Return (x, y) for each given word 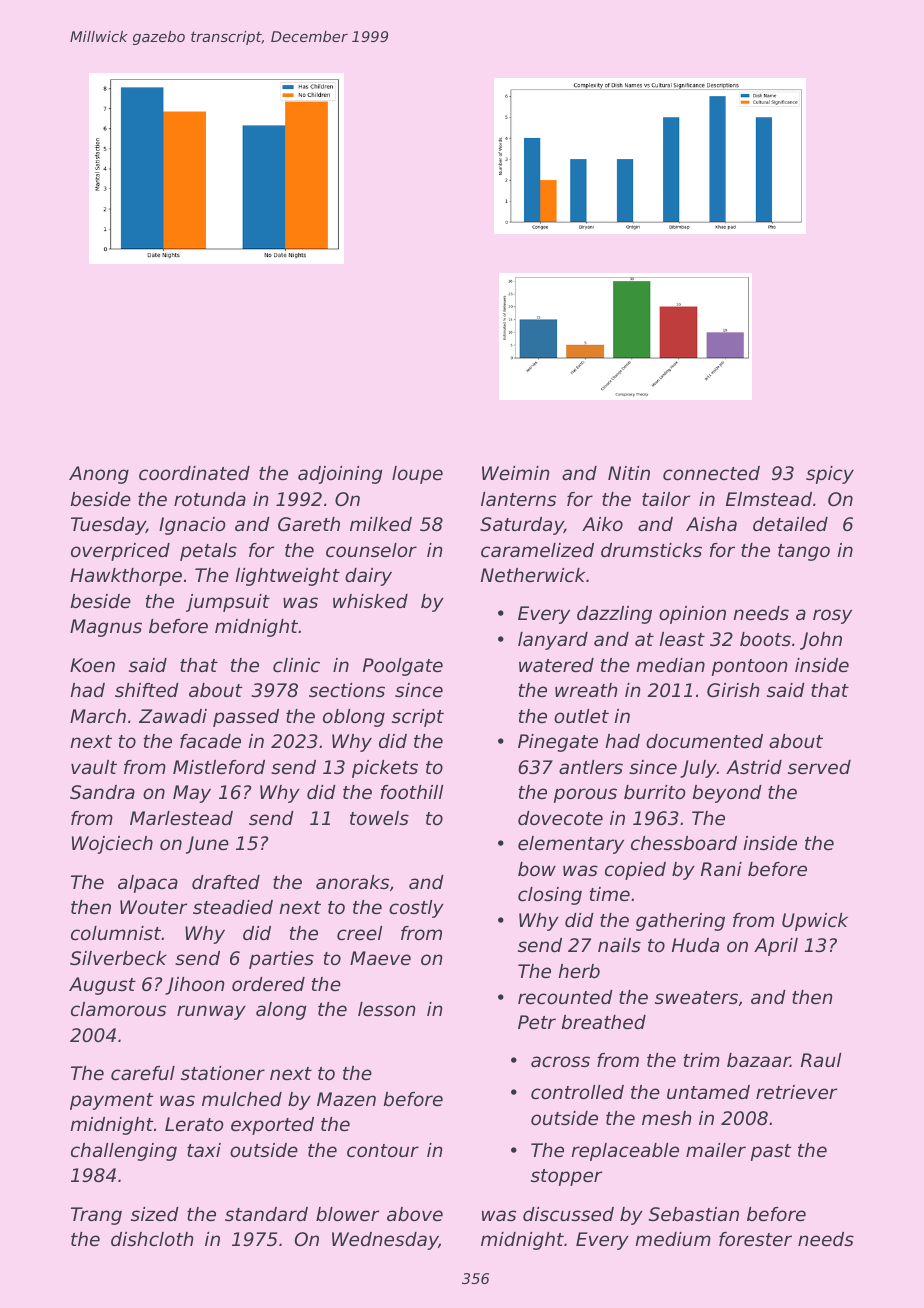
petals (208, 552)
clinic (296, 665)
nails (619, 945)
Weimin (516, 473)
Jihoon (195, 986)
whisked (370, 601)
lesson (387, 1009)
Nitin (629, 473)
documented (704, 741)
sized (155, 1214)
